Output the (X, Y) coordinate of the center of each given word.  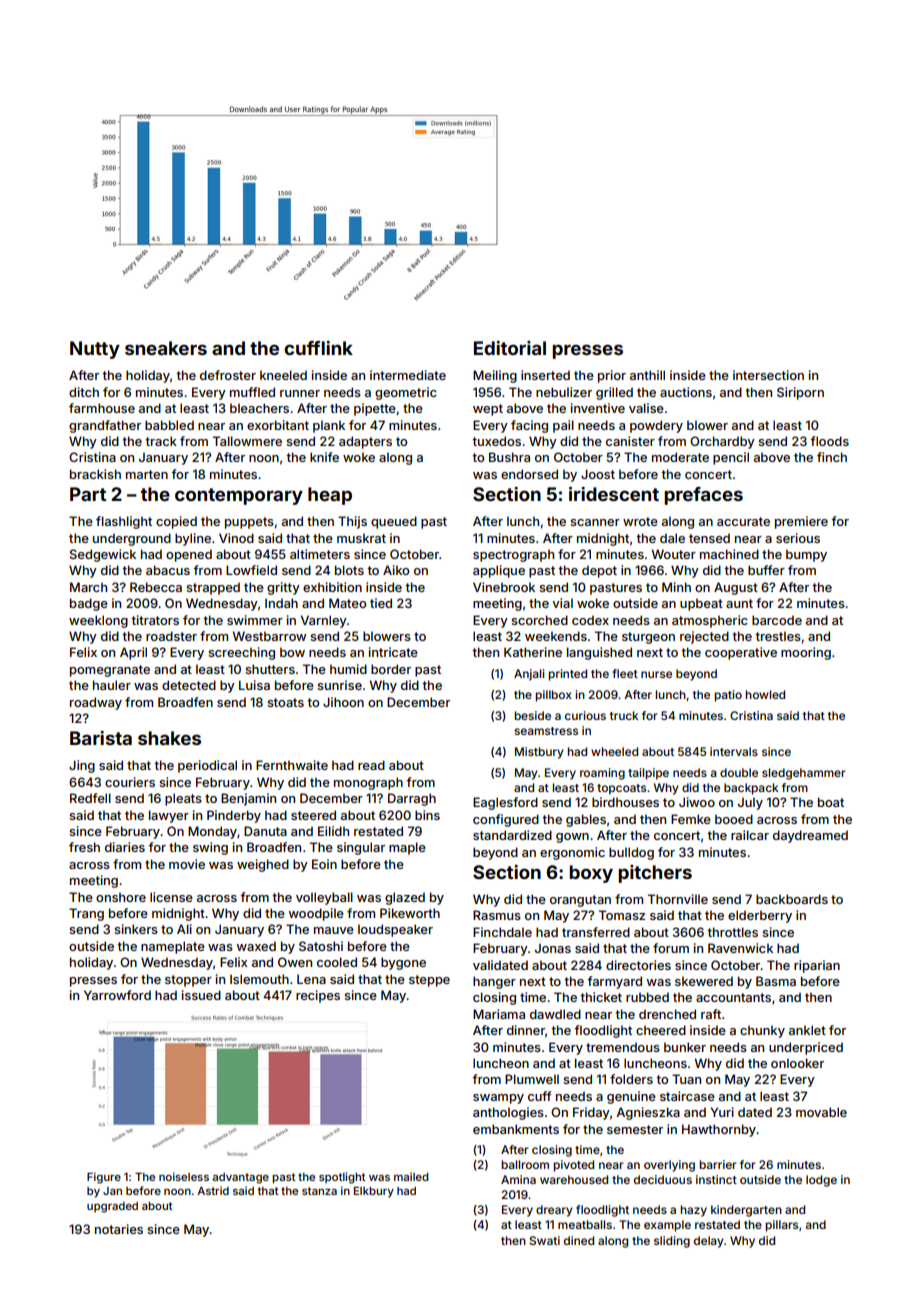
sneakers (166, 348)
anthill (647, 375)
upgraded (112, 1207)
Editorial (510, 348)
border (391, 669)
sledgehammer (803, 774)
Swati (544, 1240)
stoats (285, 702)
